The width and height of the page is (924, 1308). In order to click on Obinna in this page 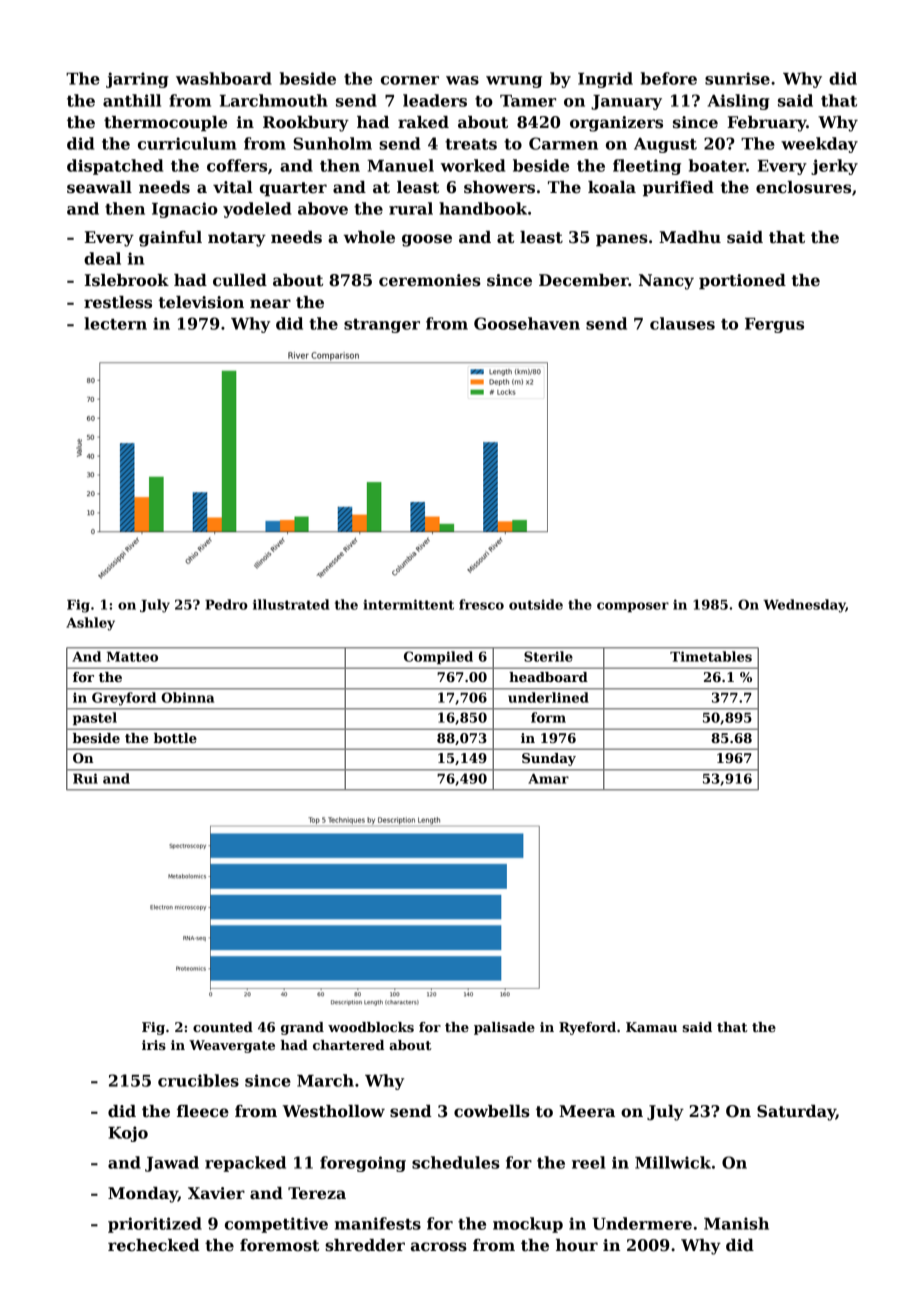, I will do `click(187, 697)`.
